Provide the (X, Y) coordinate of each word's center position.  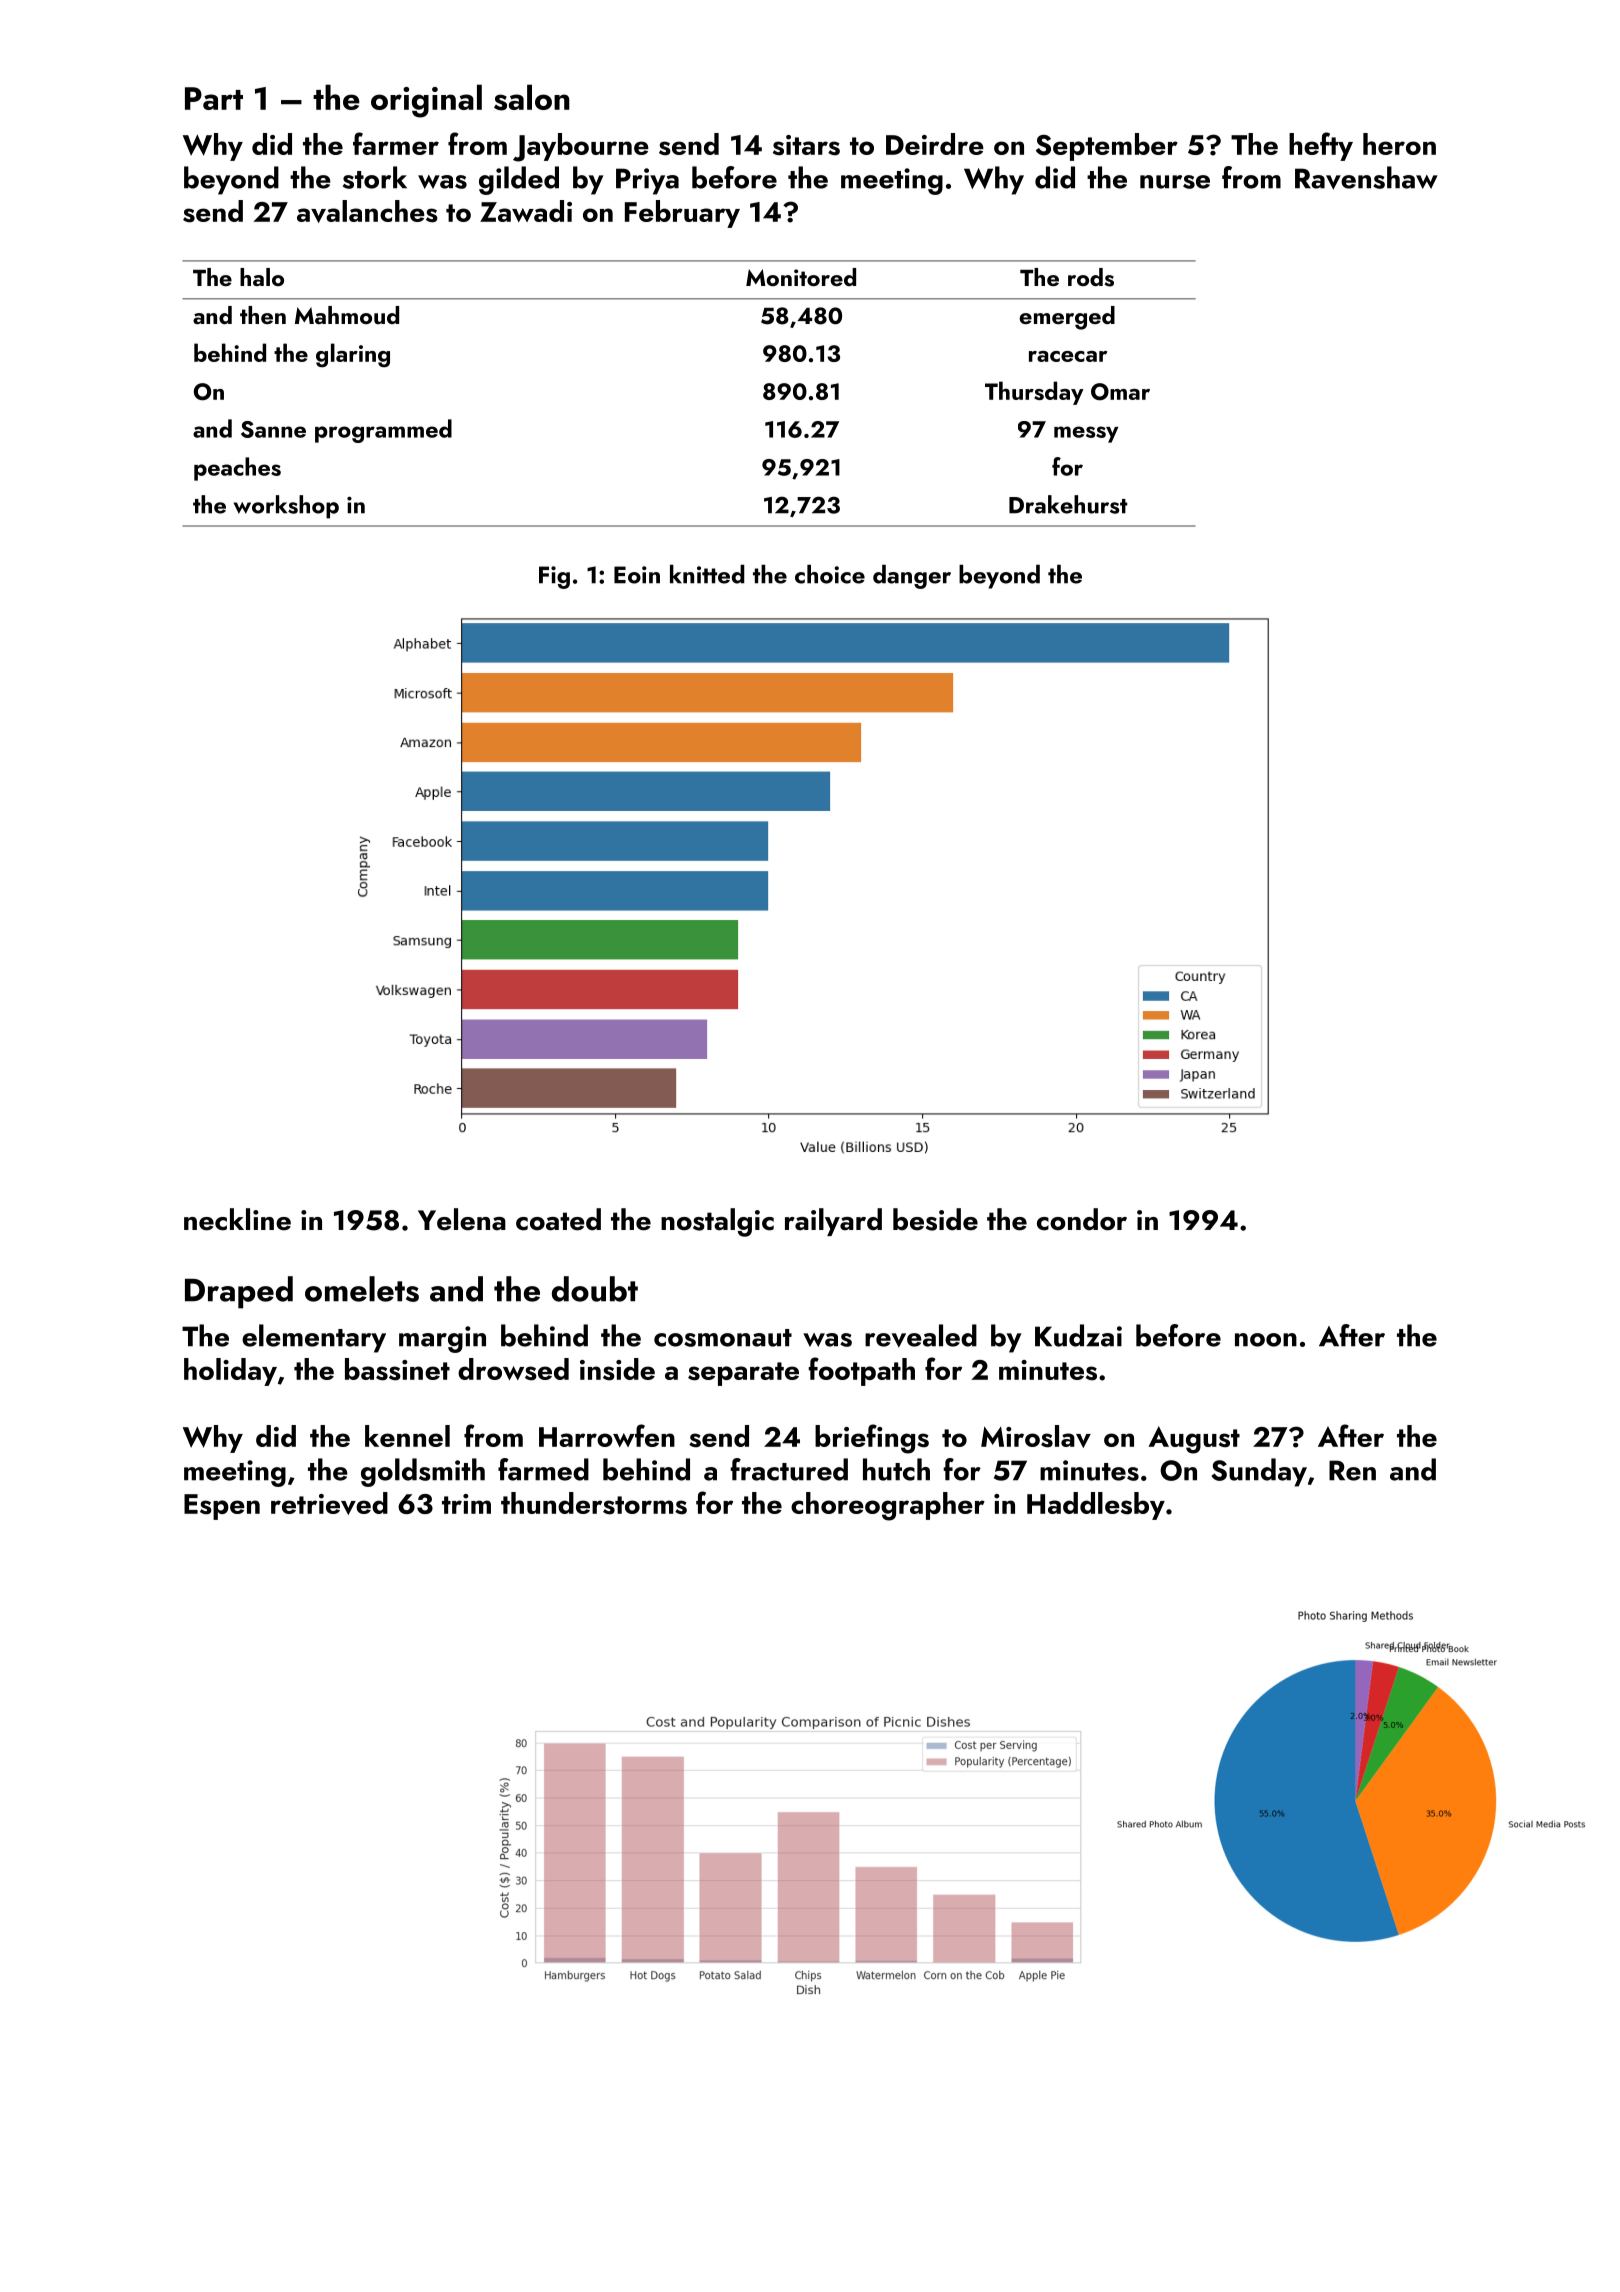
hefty (1321, 146)
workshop (286, 507)
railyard (833, 1222)
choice (830, 574)
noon (1266, 1340)
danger (912, 576)
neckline (237, 1219)
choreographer (888, 1506)
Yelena (462, 1219)
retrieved (329, 1503)
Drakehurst (1068, 504)
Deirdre (935, 144)
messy (1086, 434)
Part (214, 98)
